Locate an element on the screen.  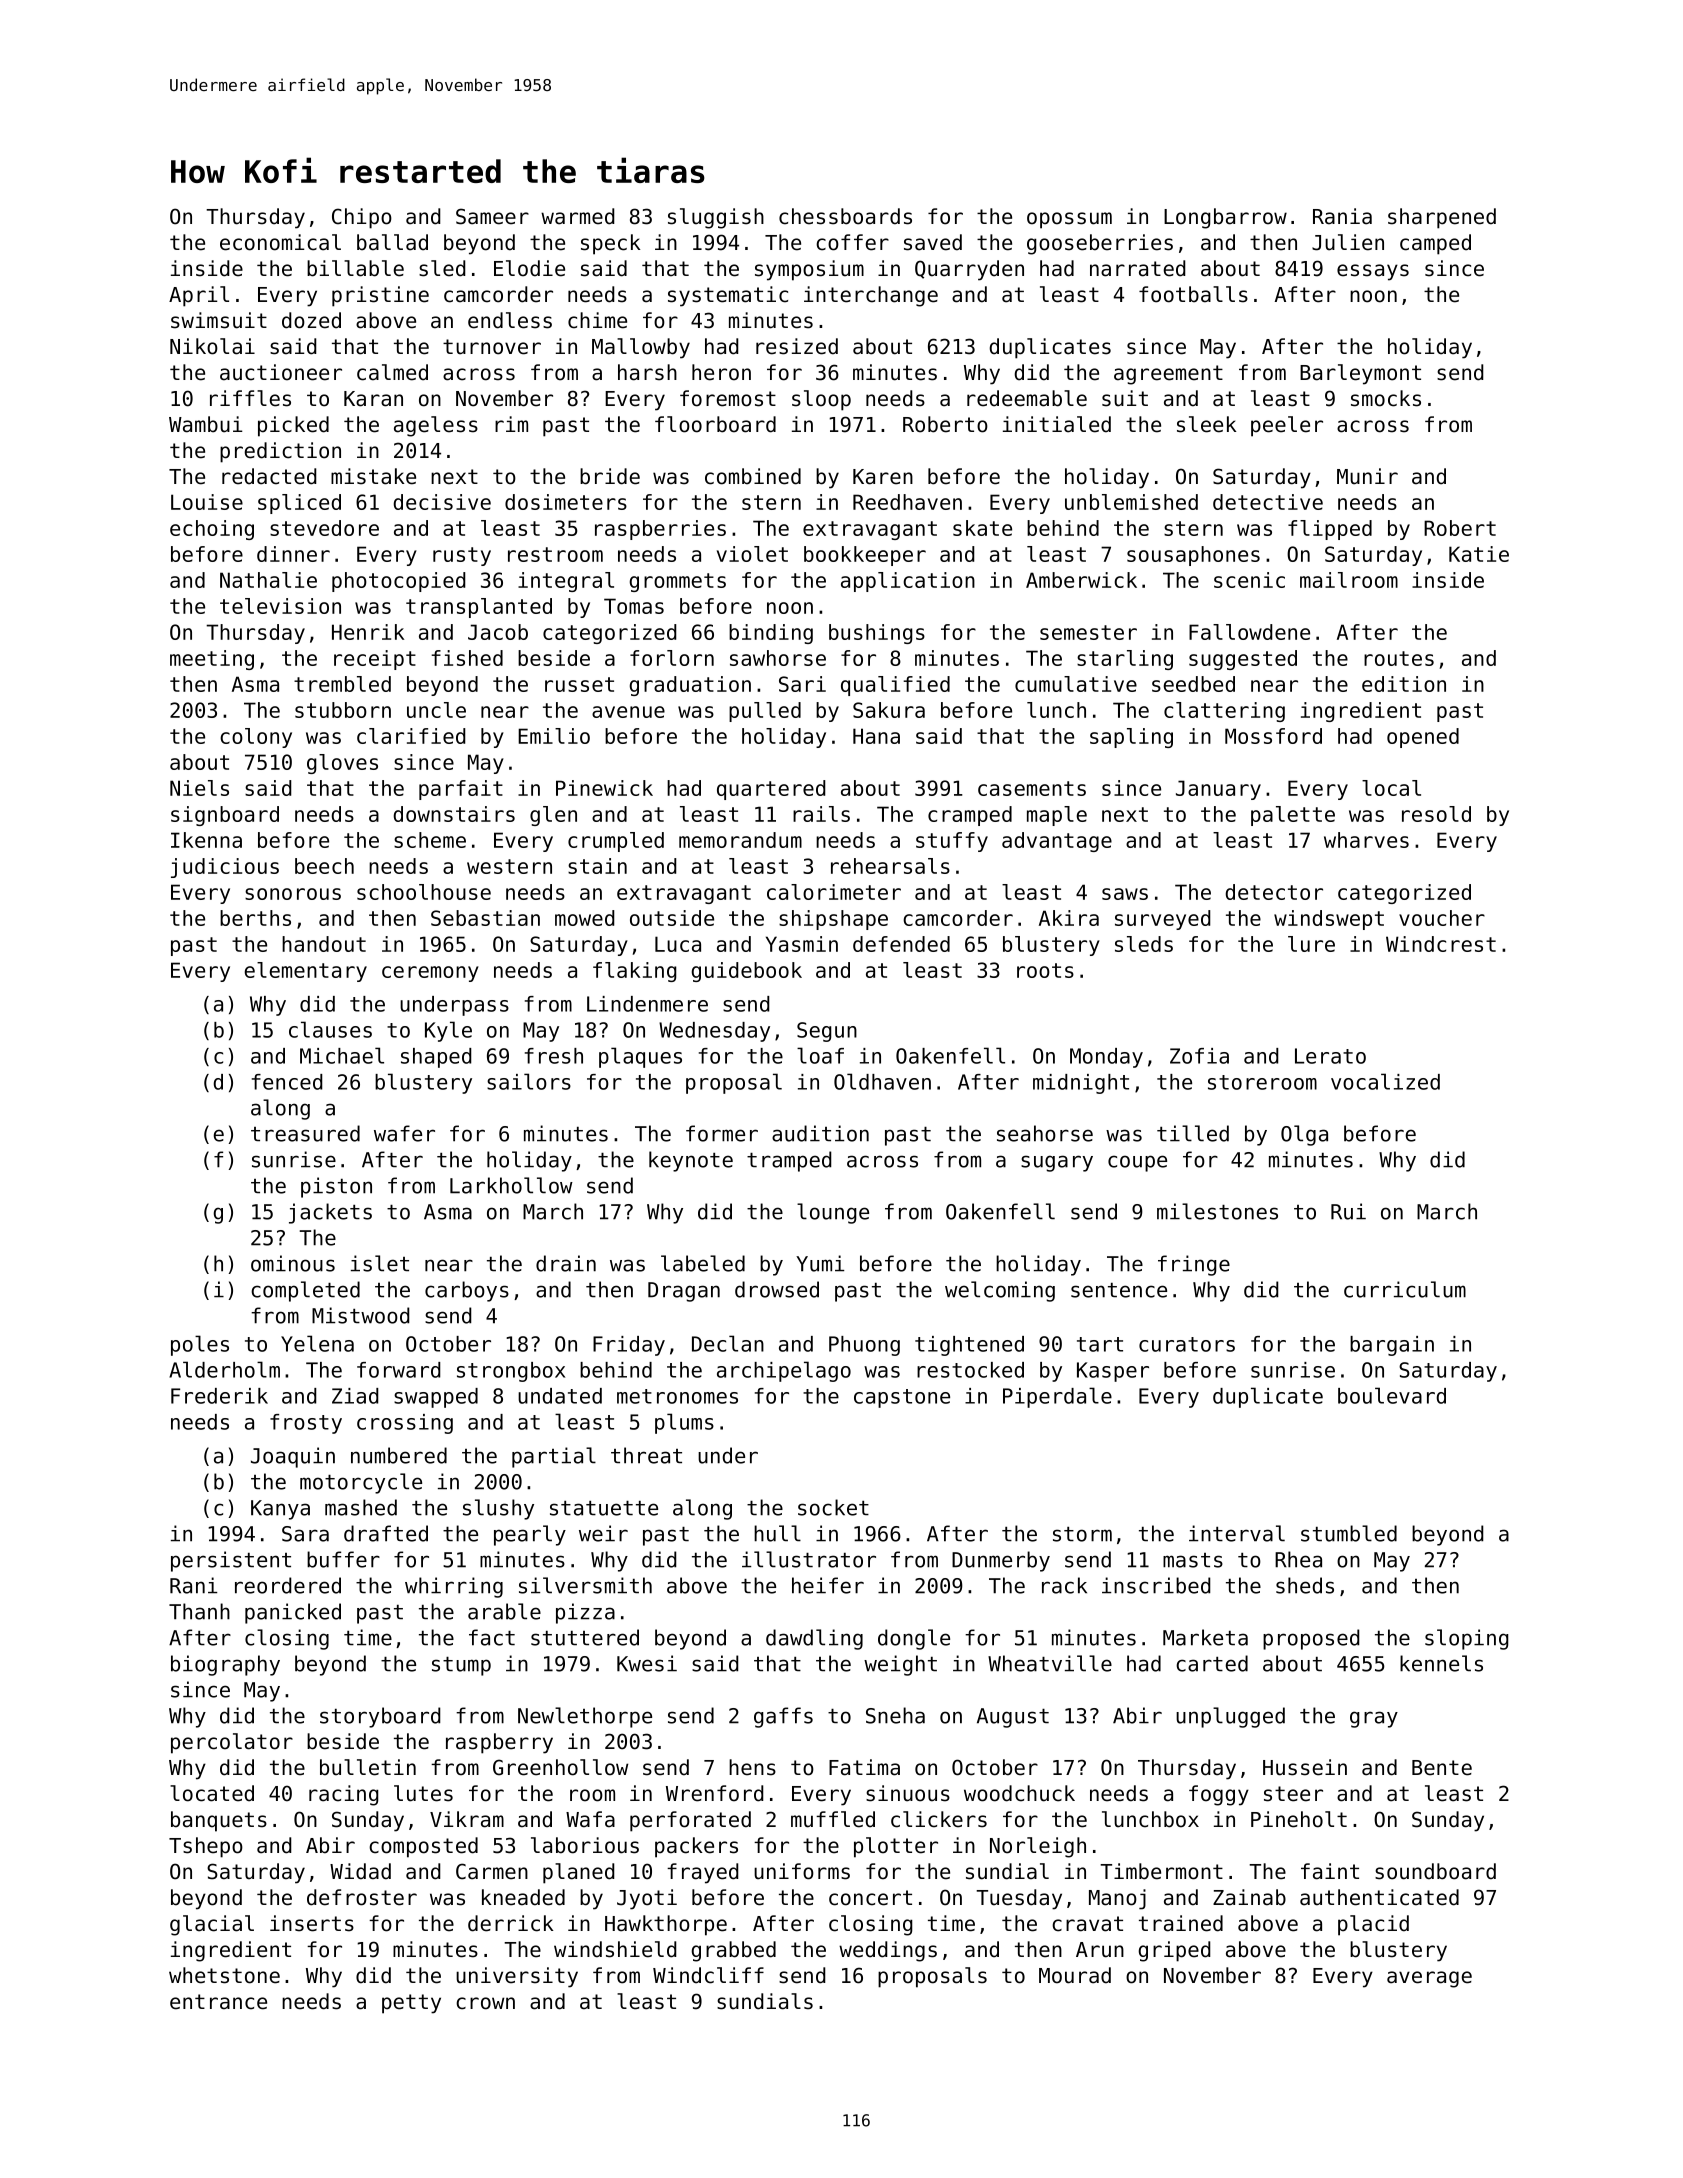
Barleymont is located at coordinates (1360, 374).
